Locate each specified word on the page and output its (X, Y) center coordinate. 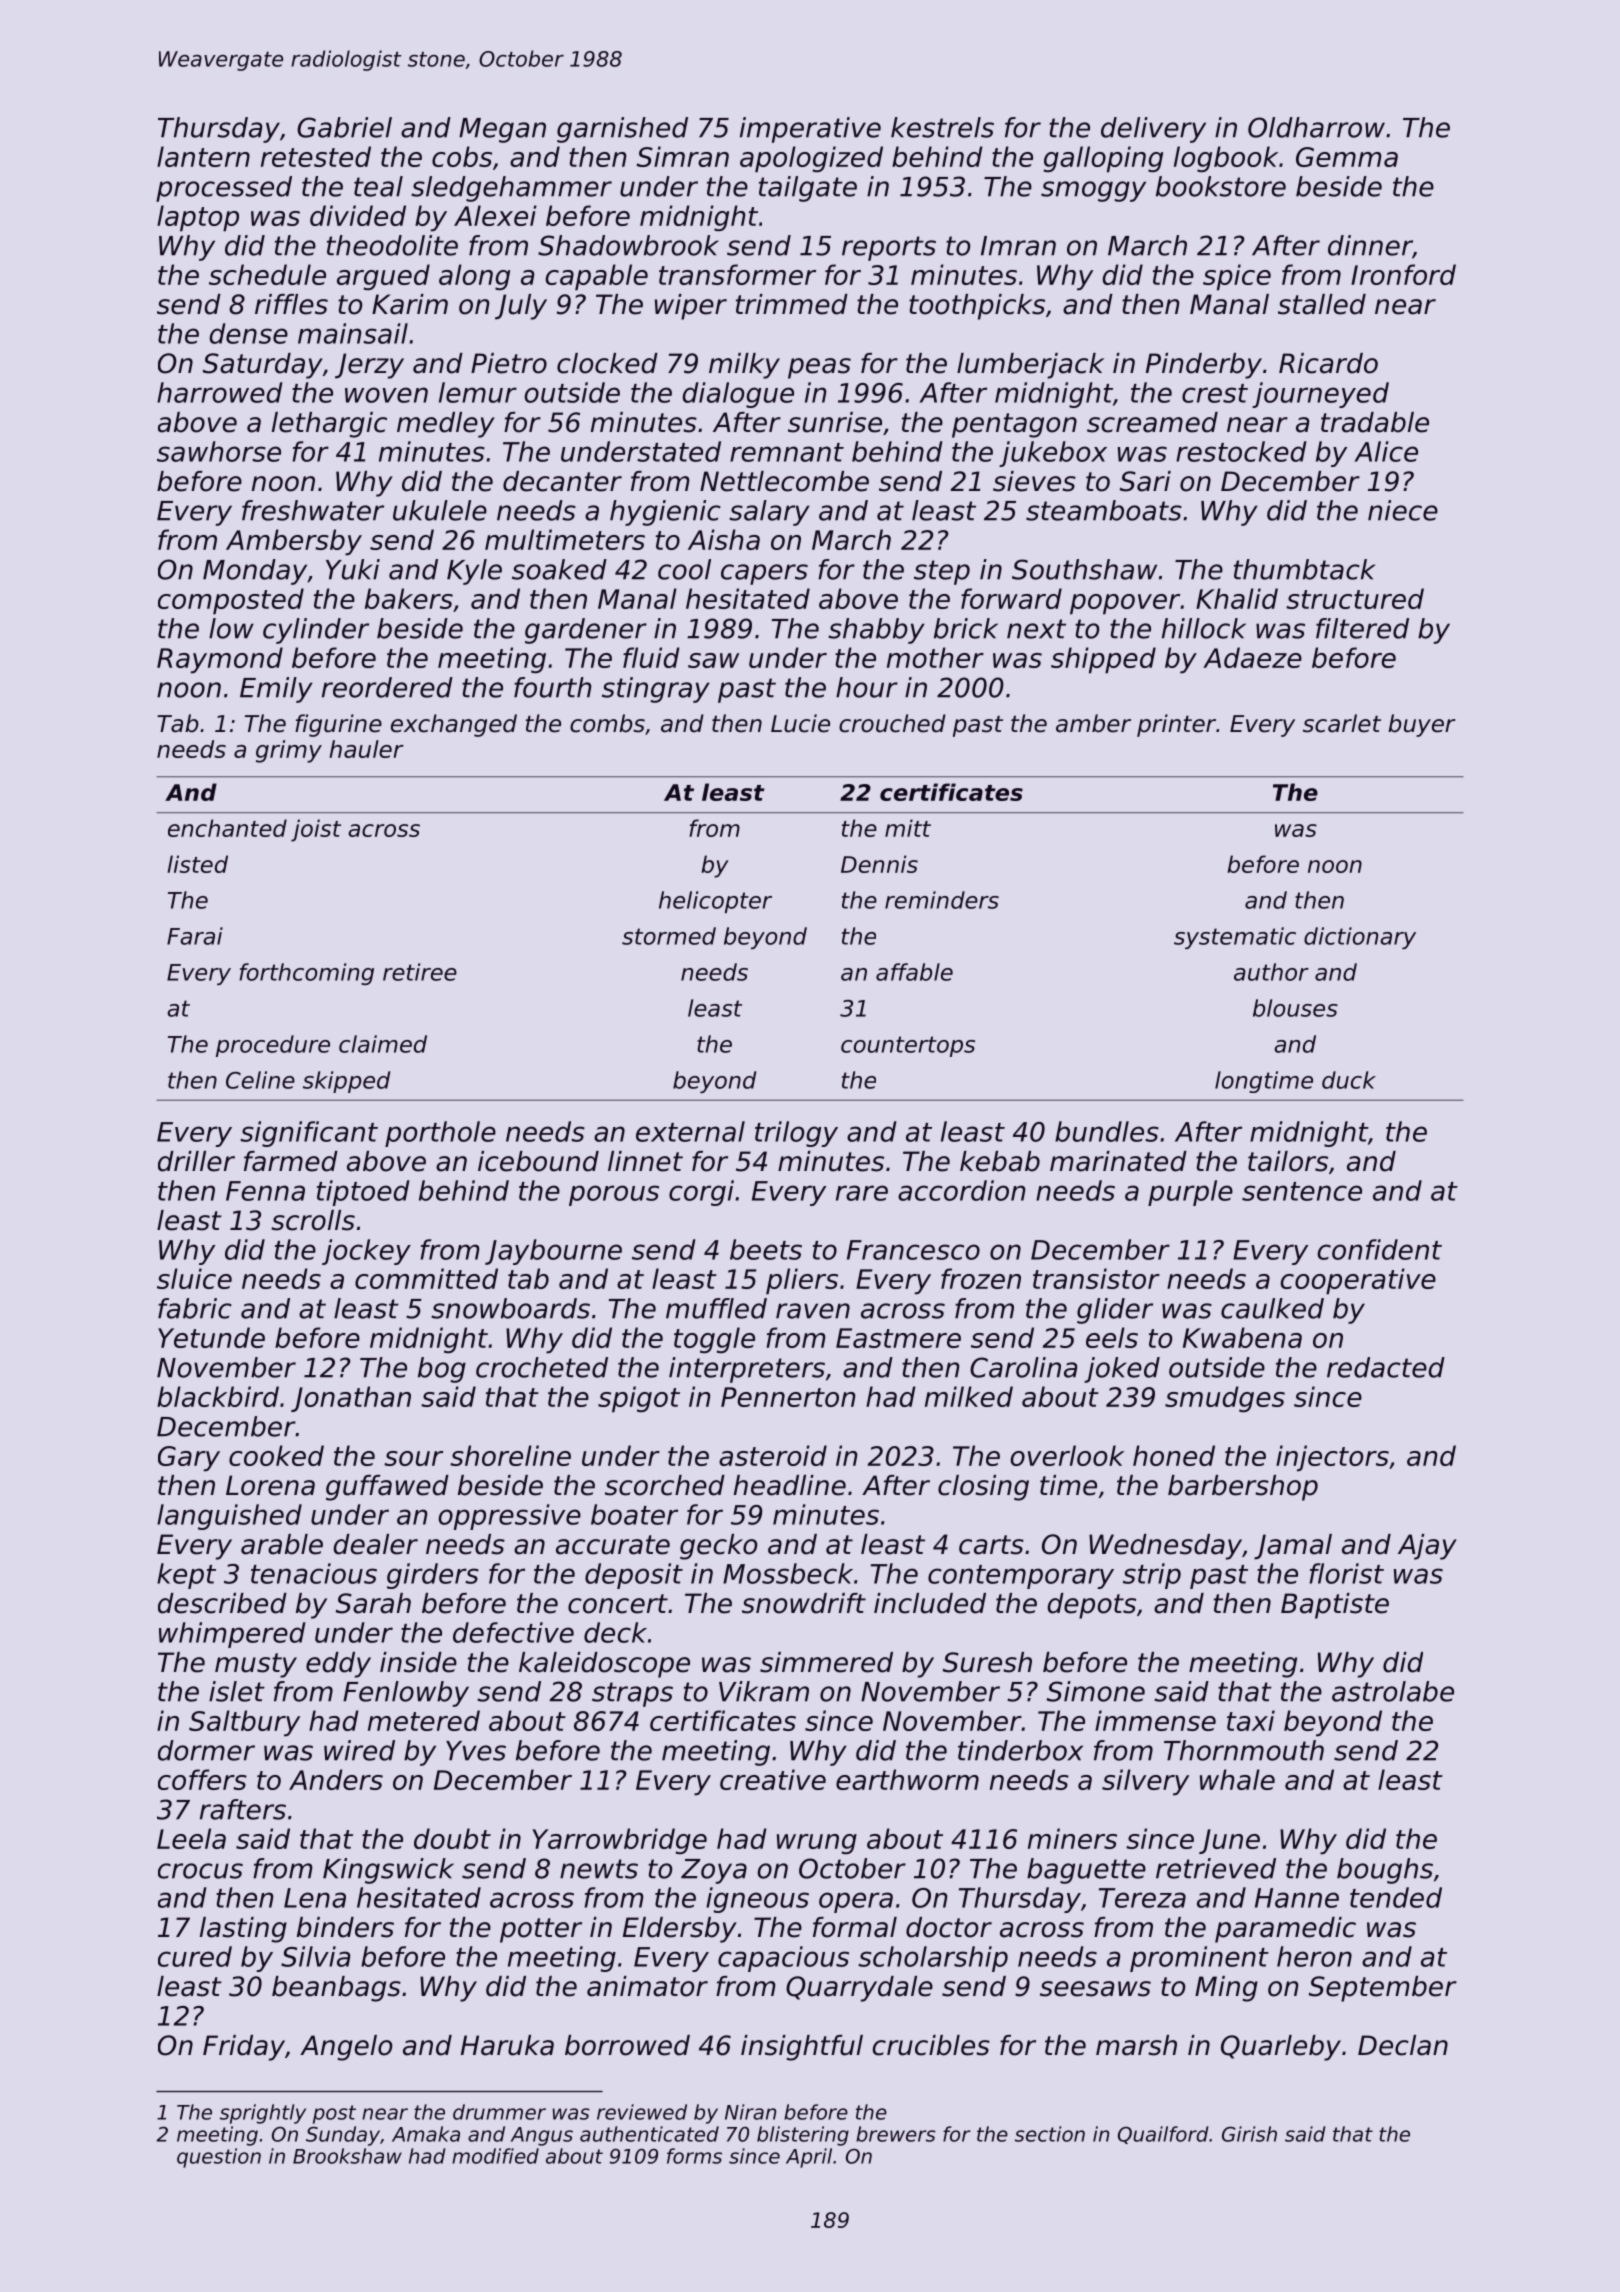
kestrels (942, 127)
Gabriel (344, 127)
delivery (1153, 130)
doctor (949, 1927)
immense (1155, 1720)
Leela (191, 1838)
